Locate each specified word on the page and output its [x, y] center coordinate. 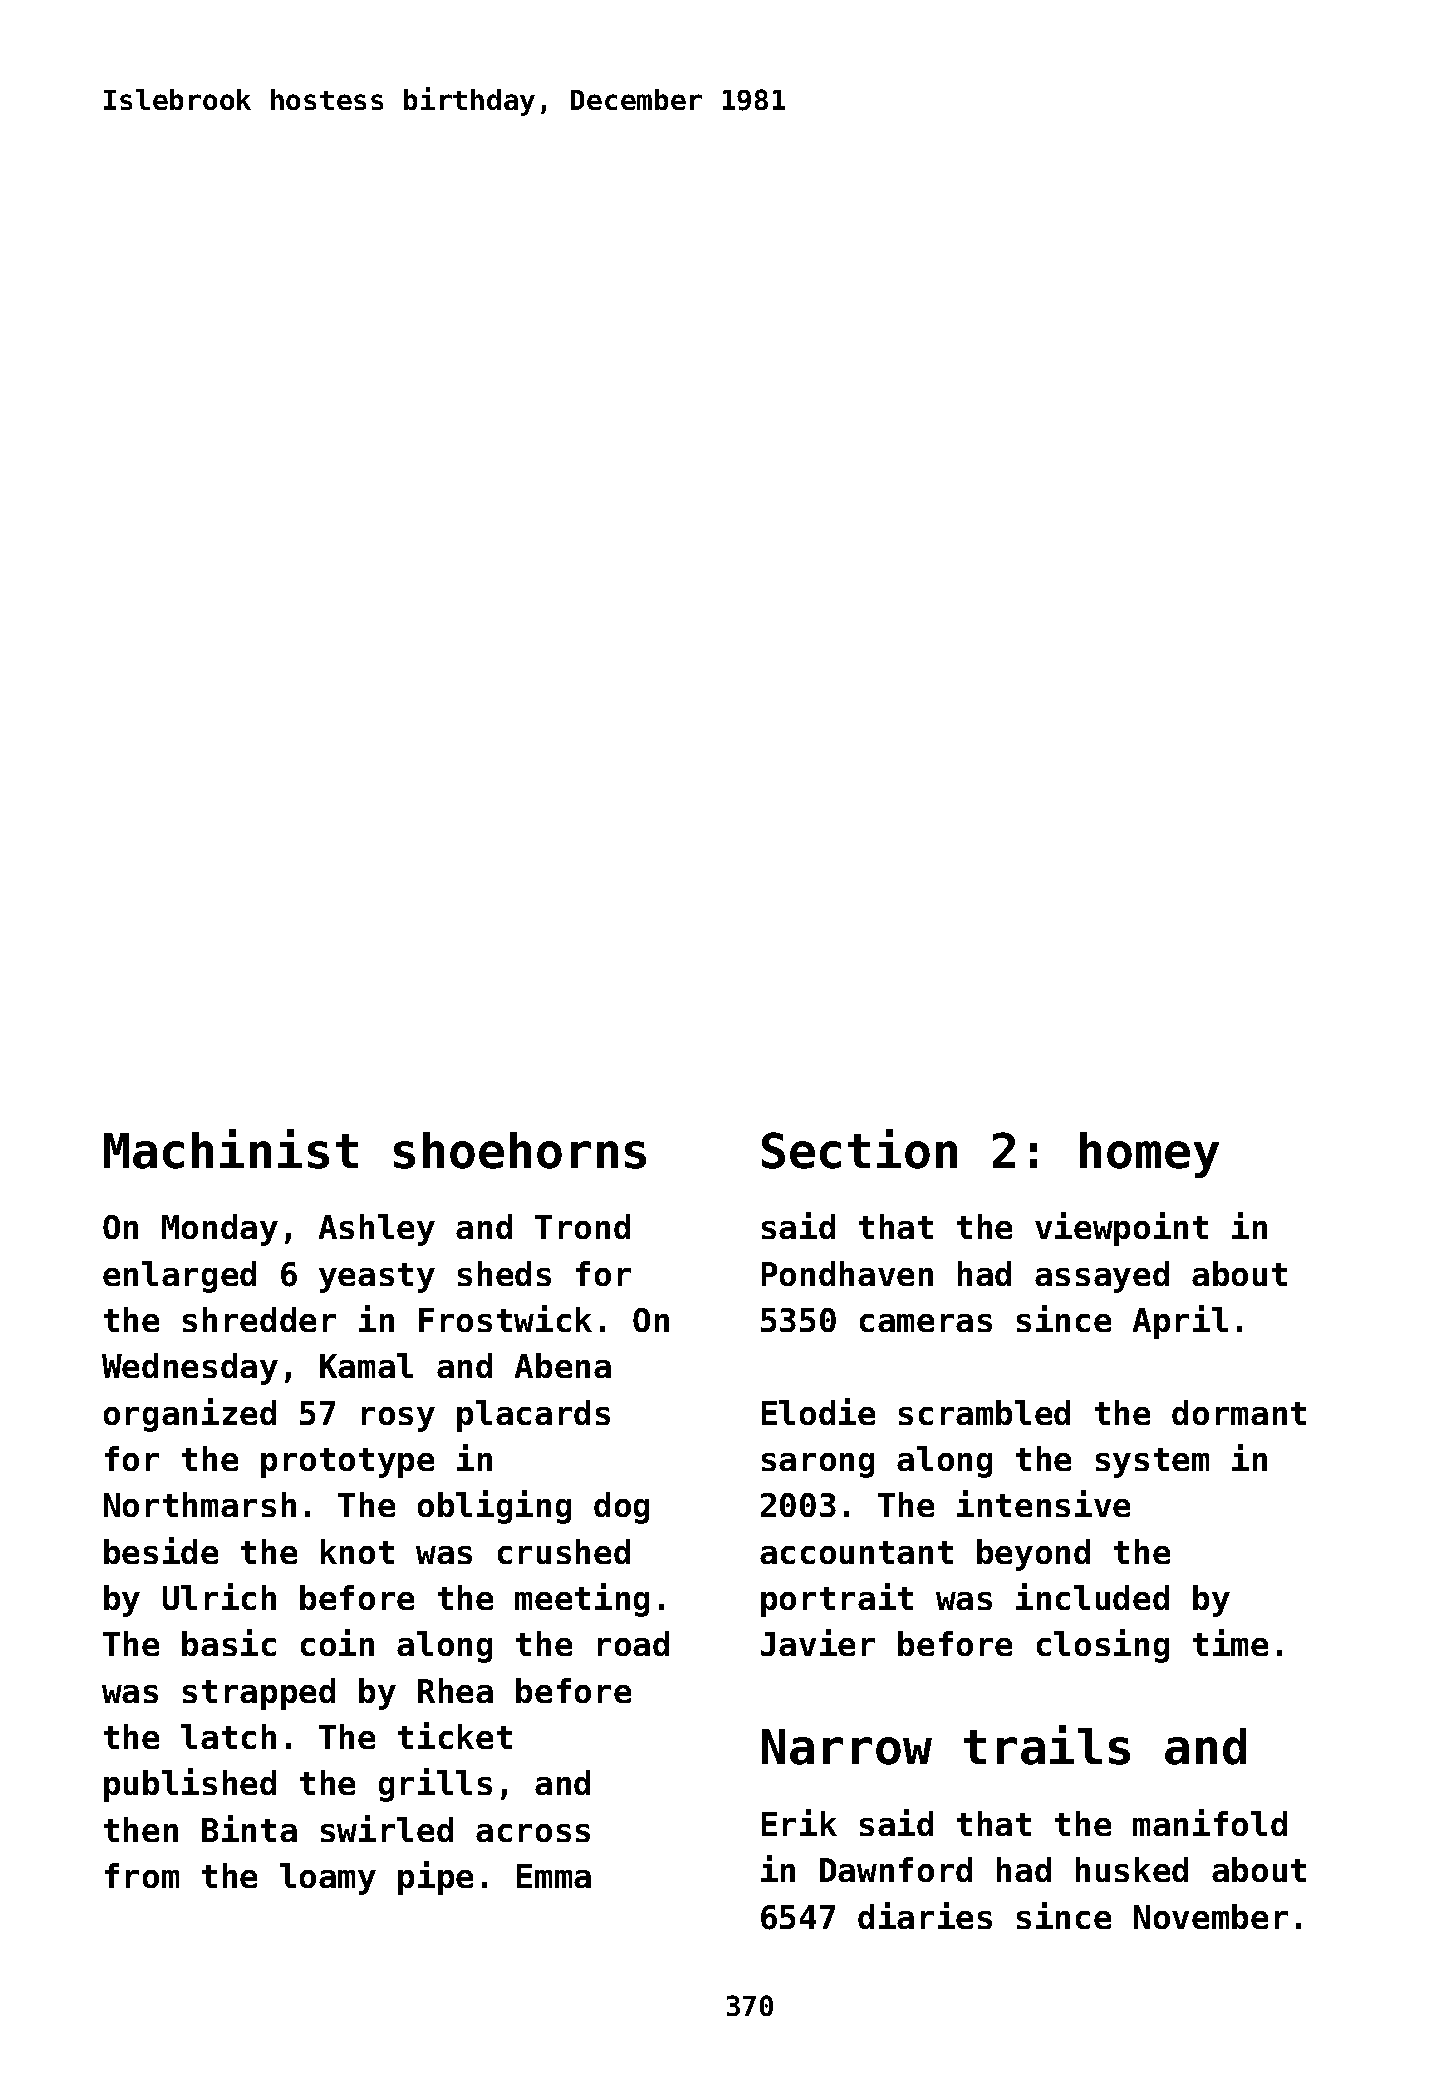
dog [621, 1508]
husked [1132, 1869]
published [190, 1785]
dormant [1239, 1412]
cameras [926, 1323]
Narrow [847, 1747]
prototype [347, 1463]
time [1230, 1642]
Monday [220, 1230]
